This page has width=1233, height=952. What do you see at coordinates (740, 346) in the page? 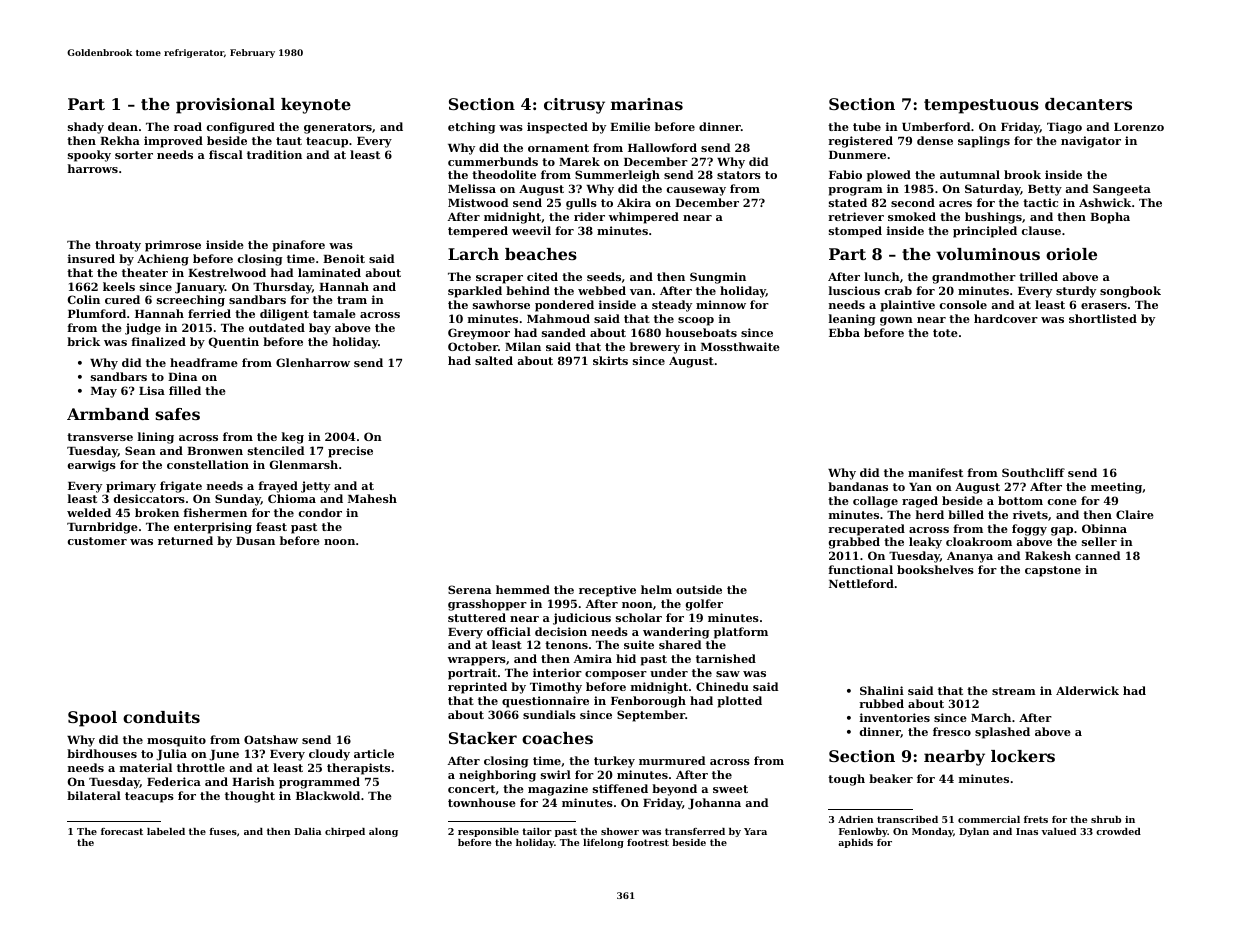
I see `Mossthwaite` at bounding box center [740, 346].
